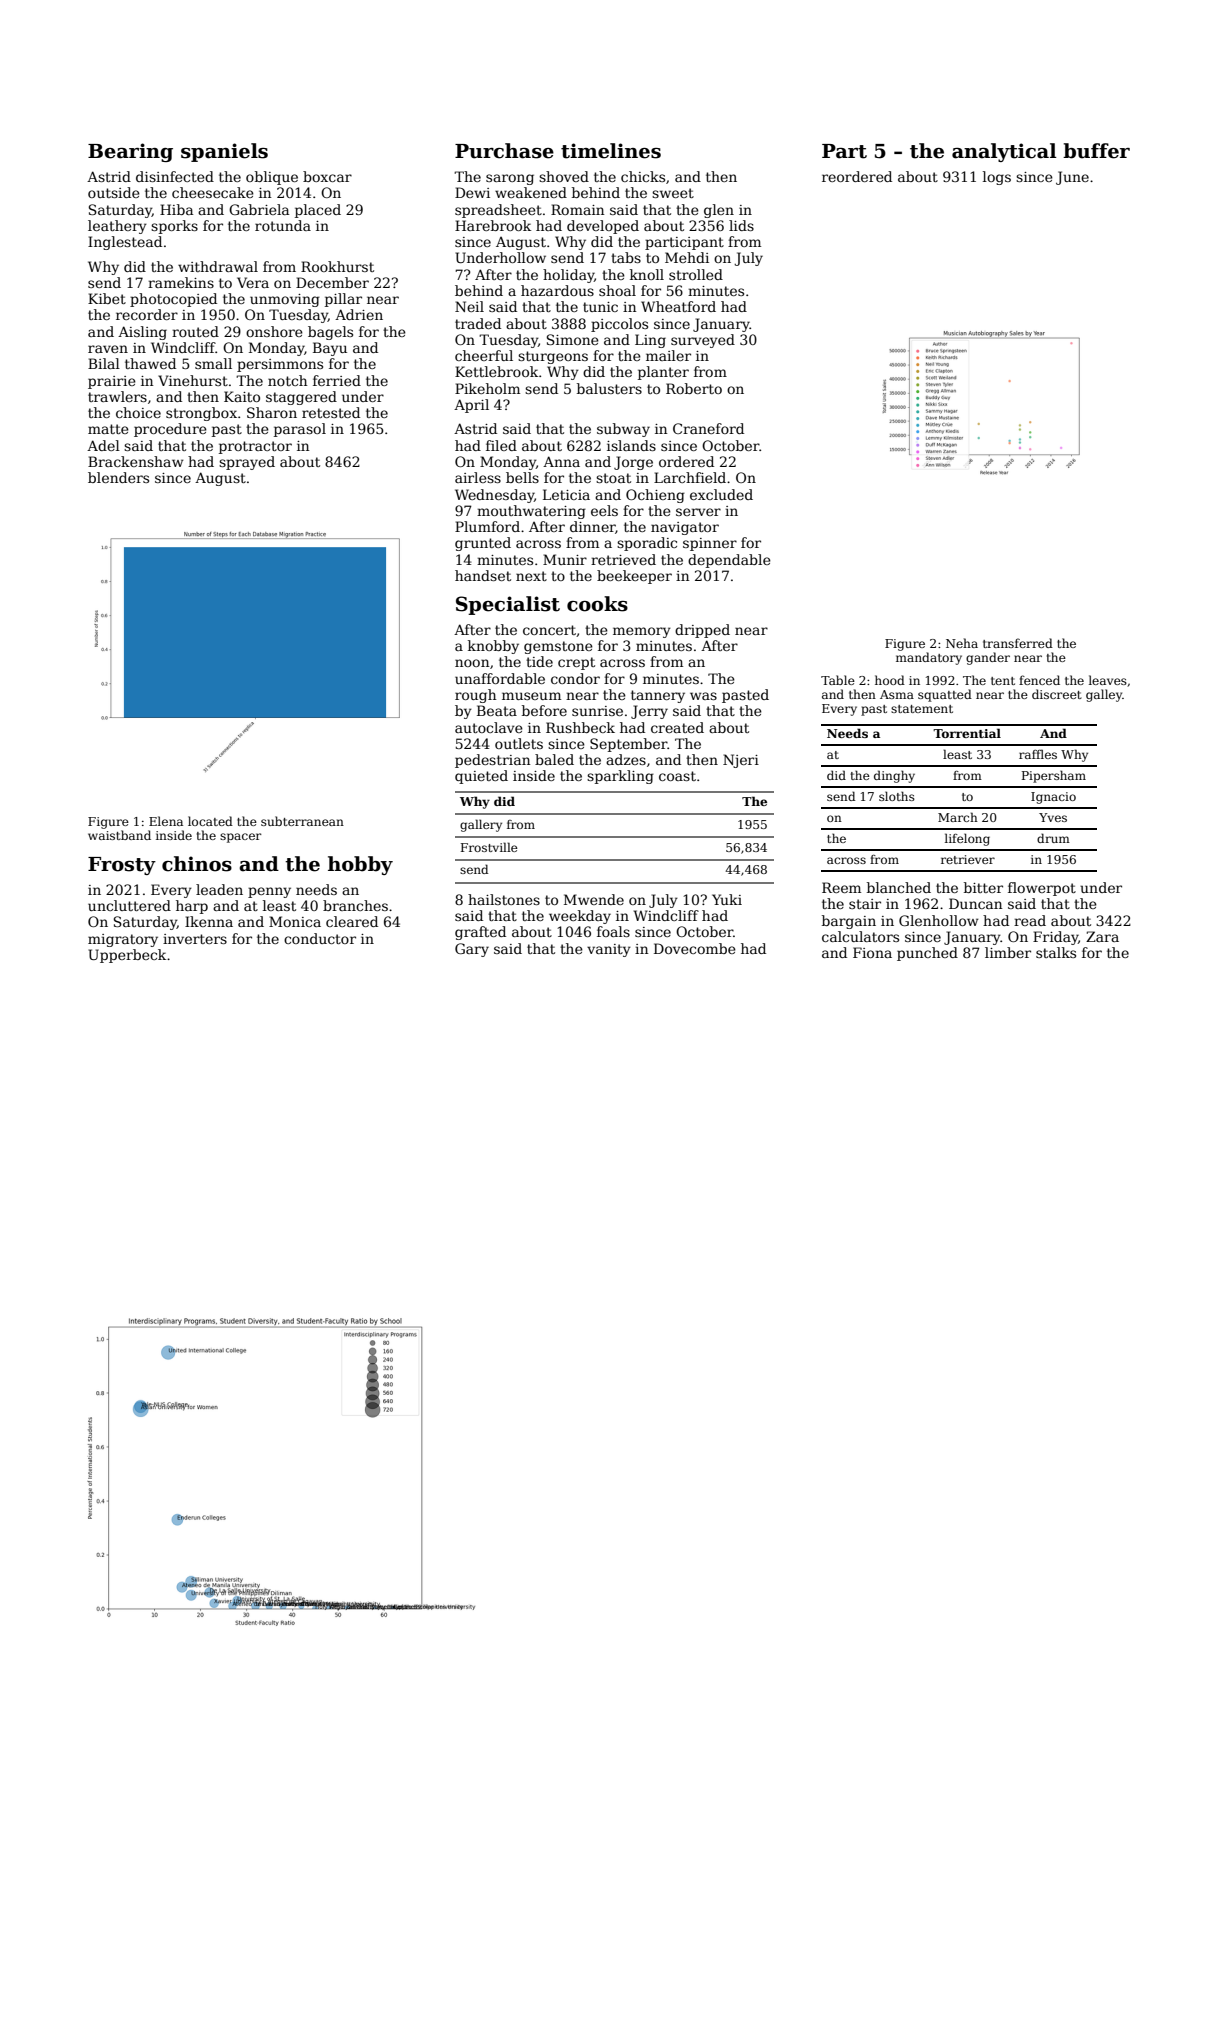  I want to click on Purchase, so click(504, 151).
